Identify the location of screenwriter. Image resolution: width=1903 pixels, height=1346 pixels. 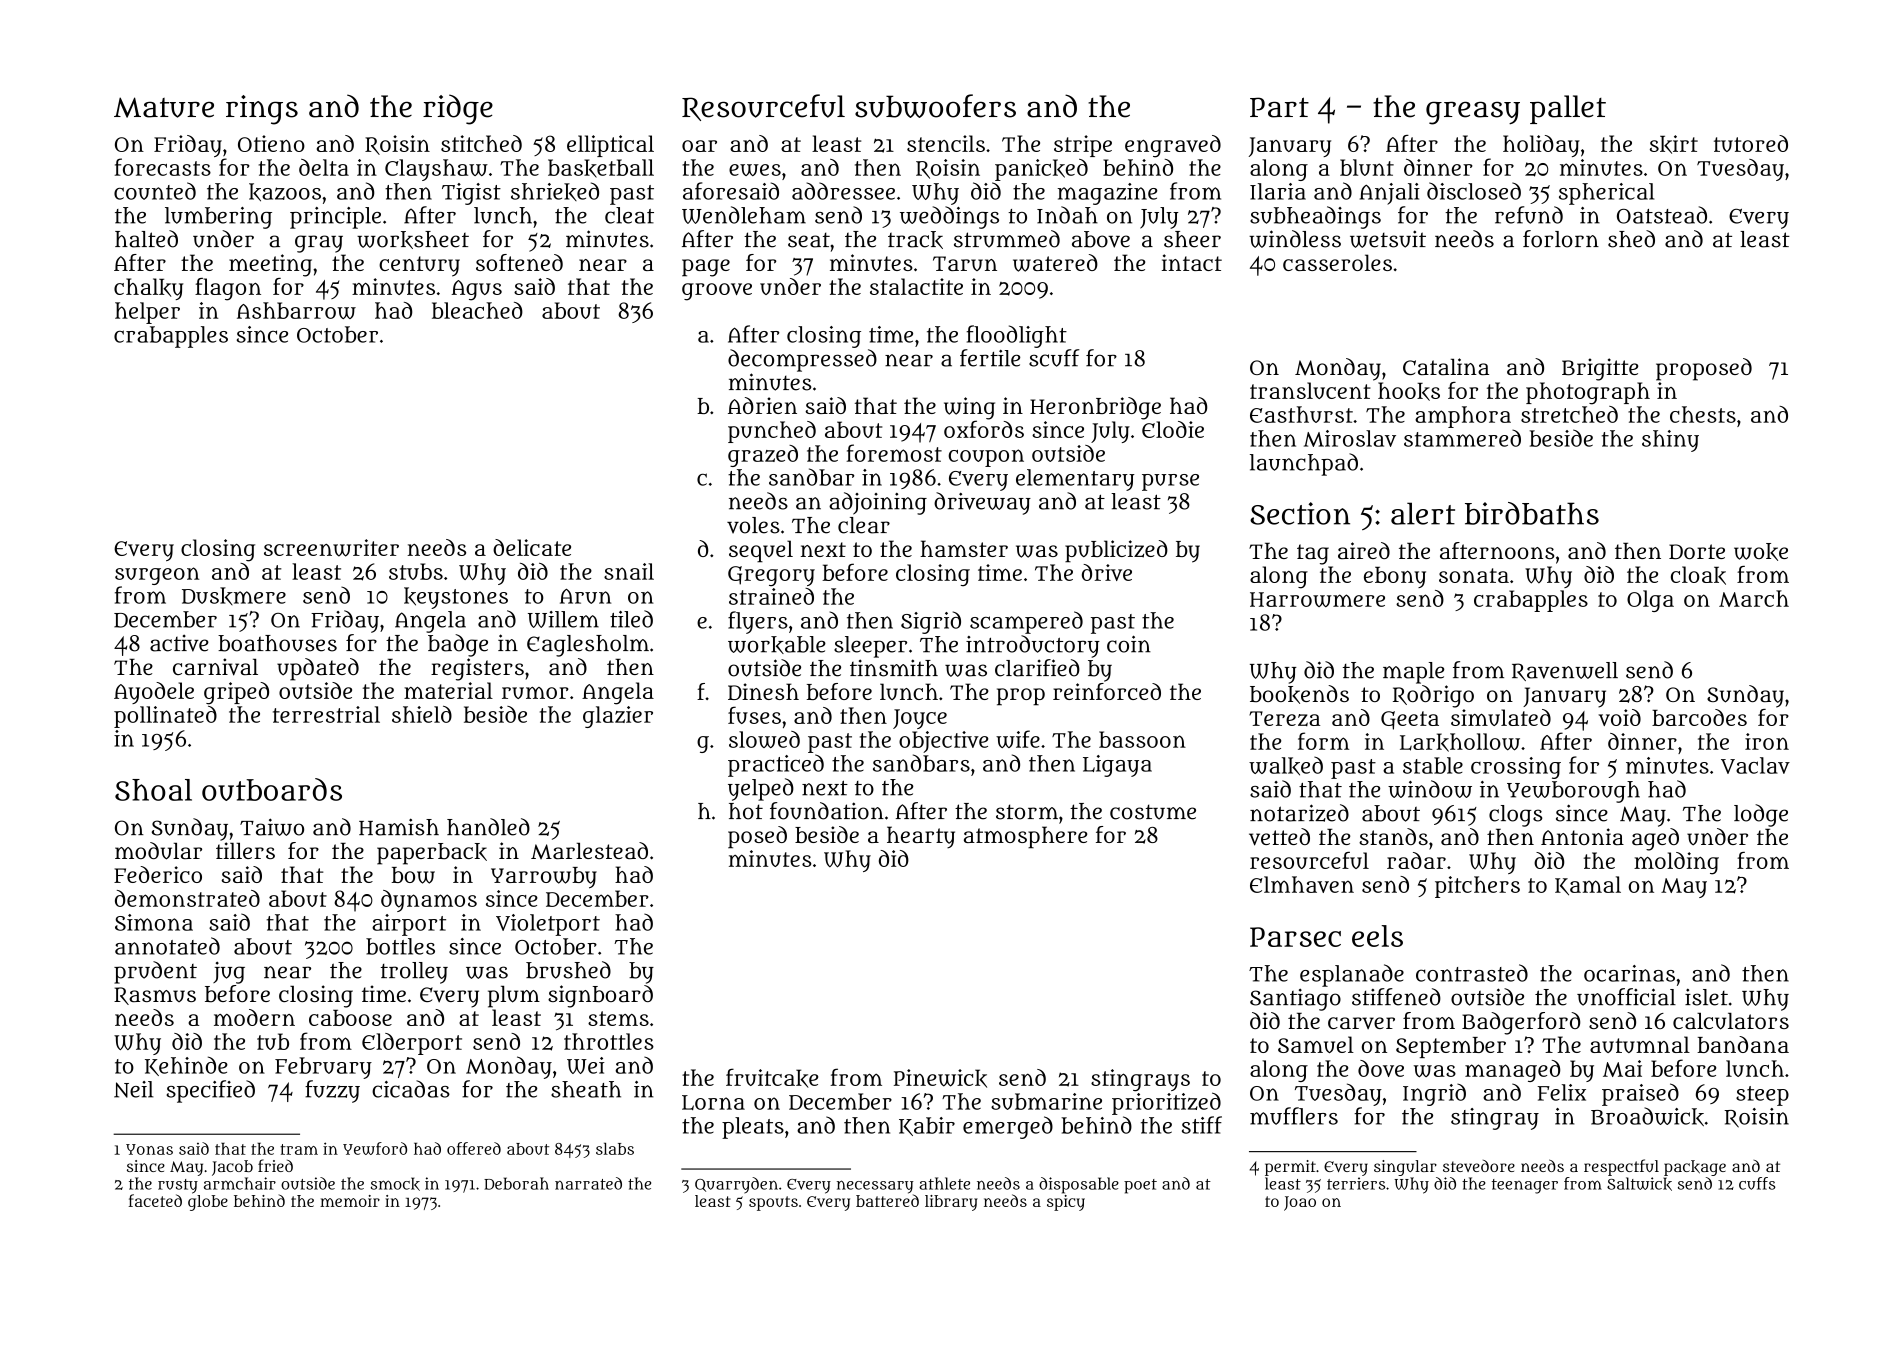
(331, 548).
